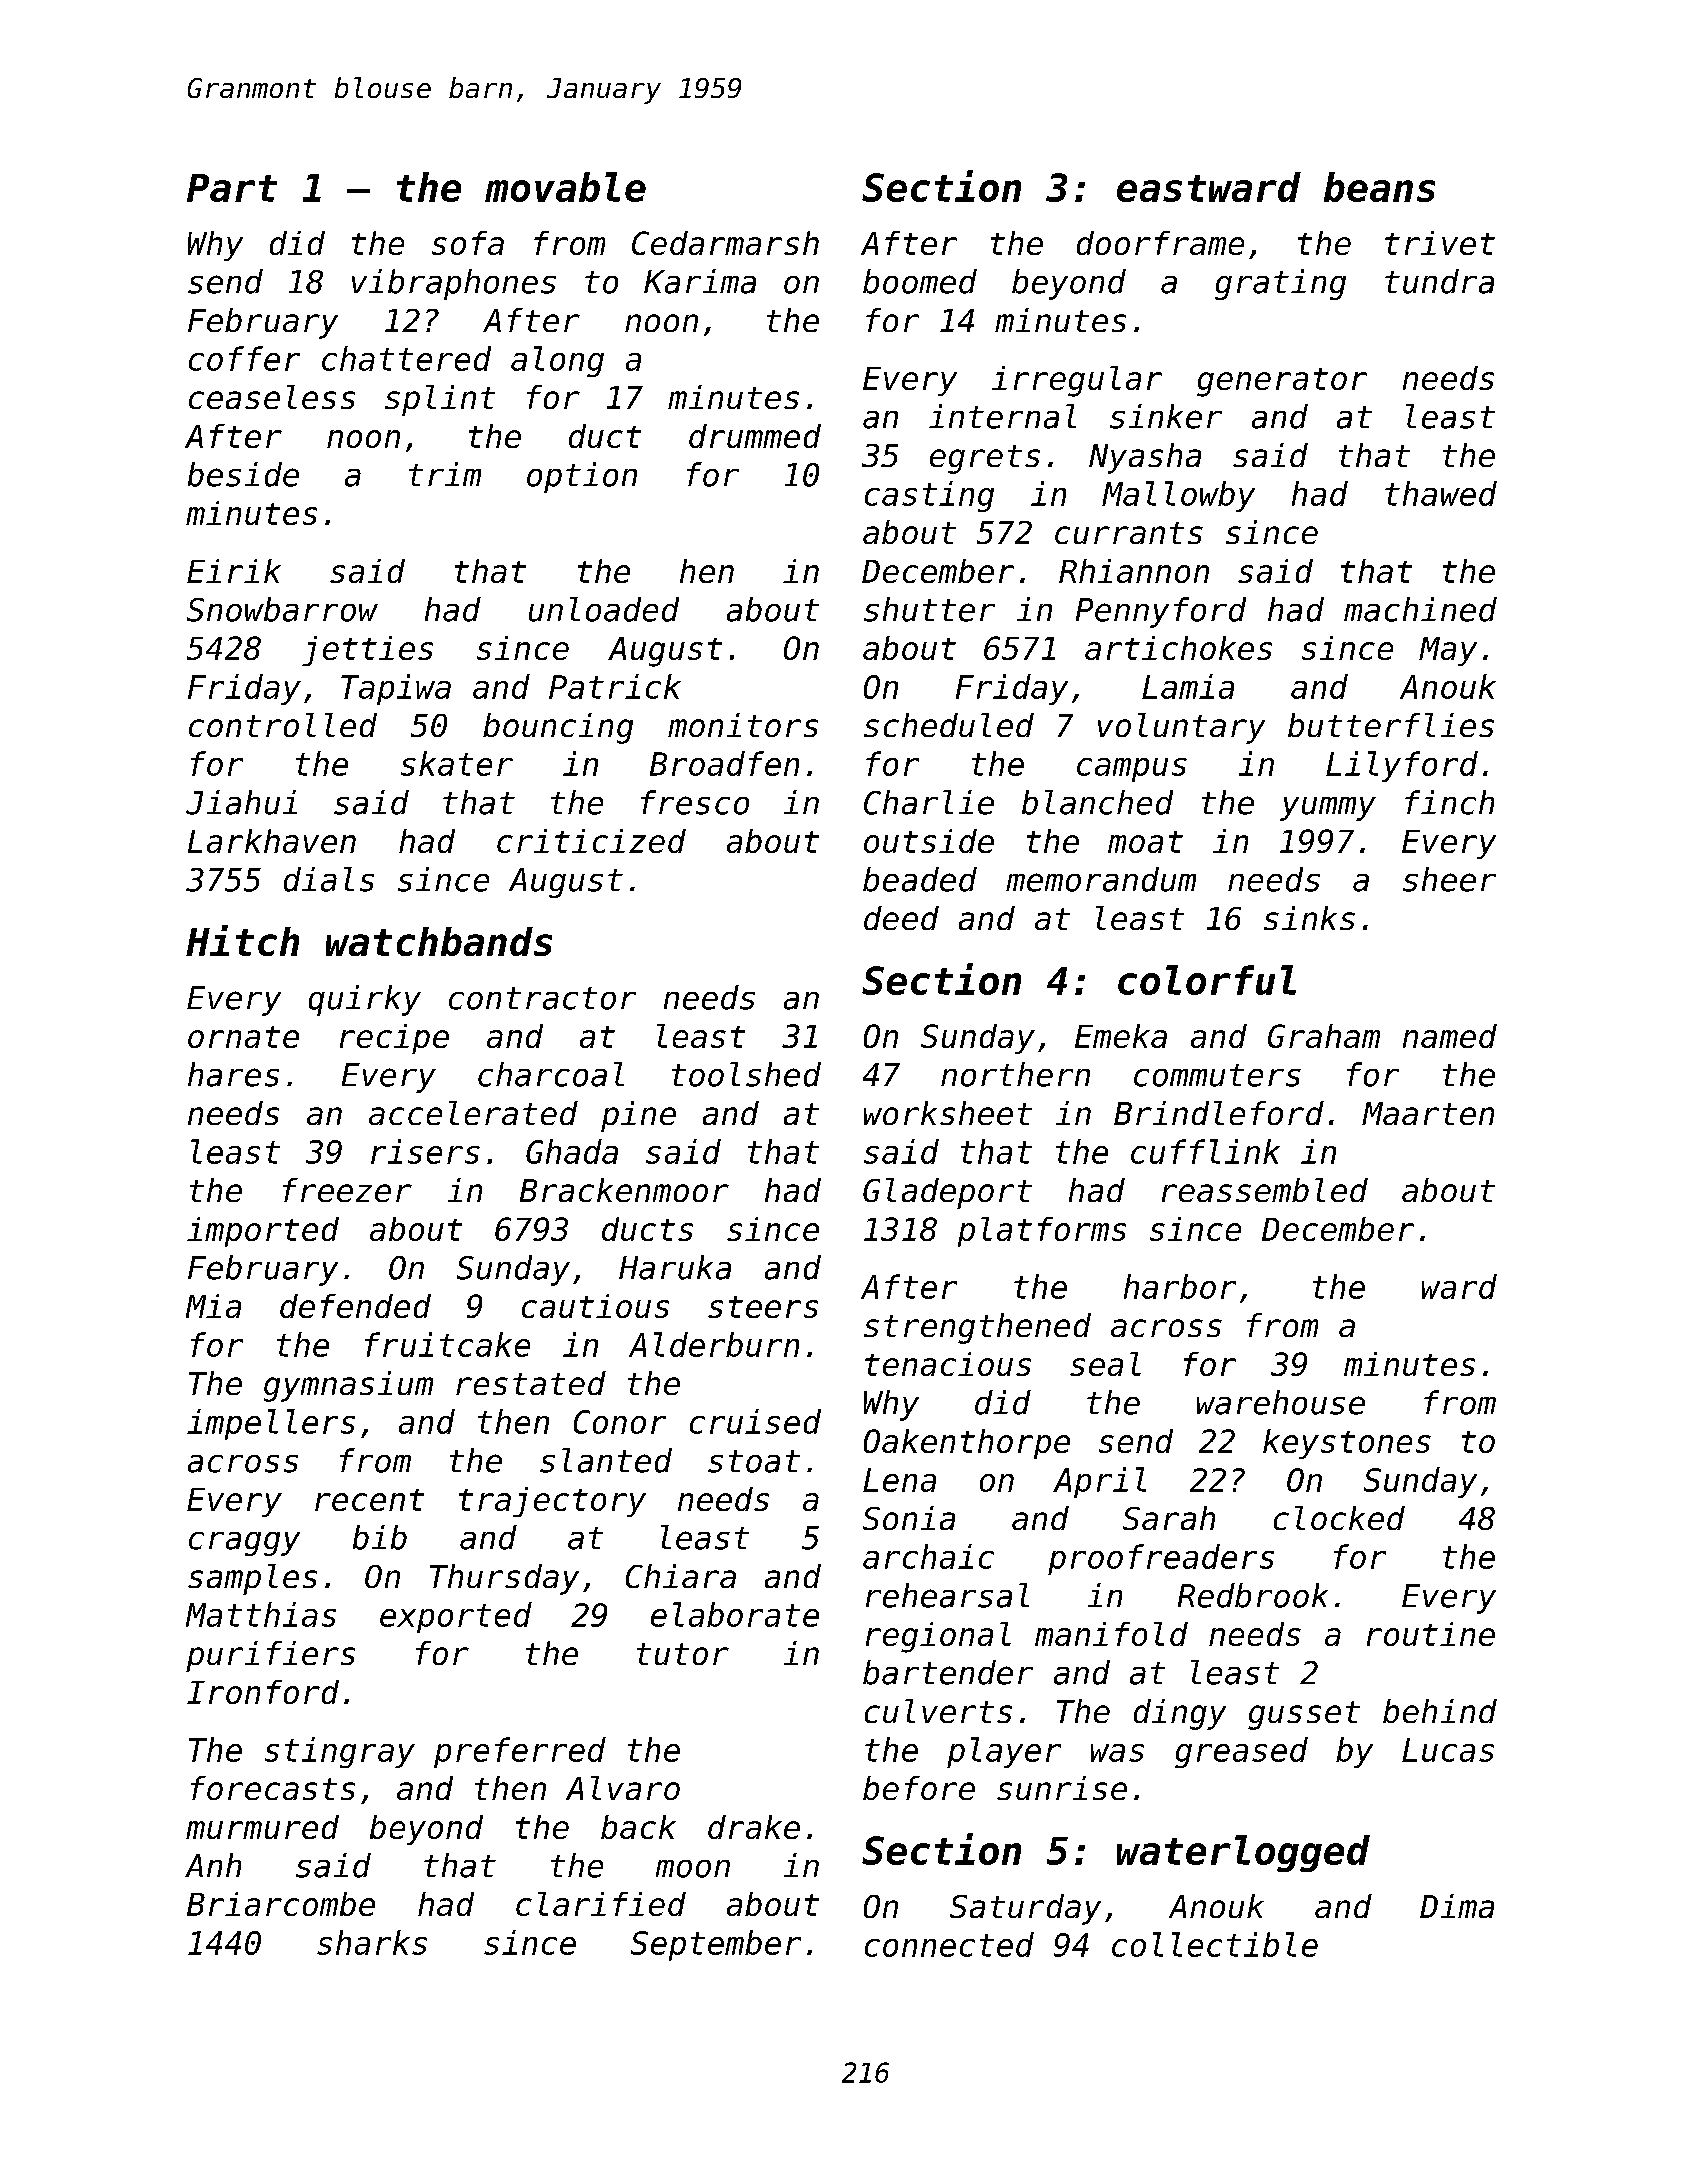 The image size is (1683, 2178). I want to click on clocked, so click(1339, 1518).
